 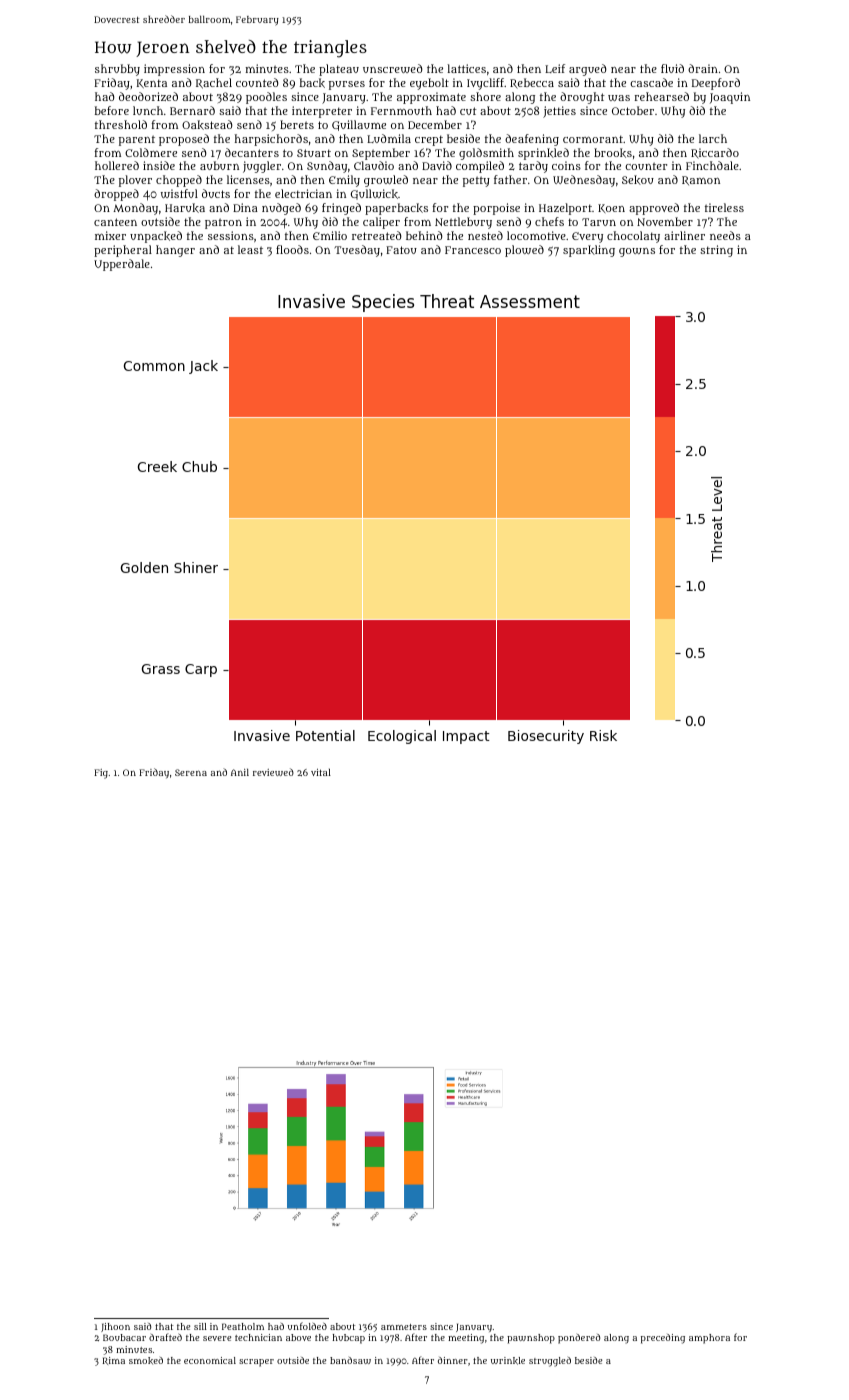 I want to click on wistful, so click(x=179, y=193).
